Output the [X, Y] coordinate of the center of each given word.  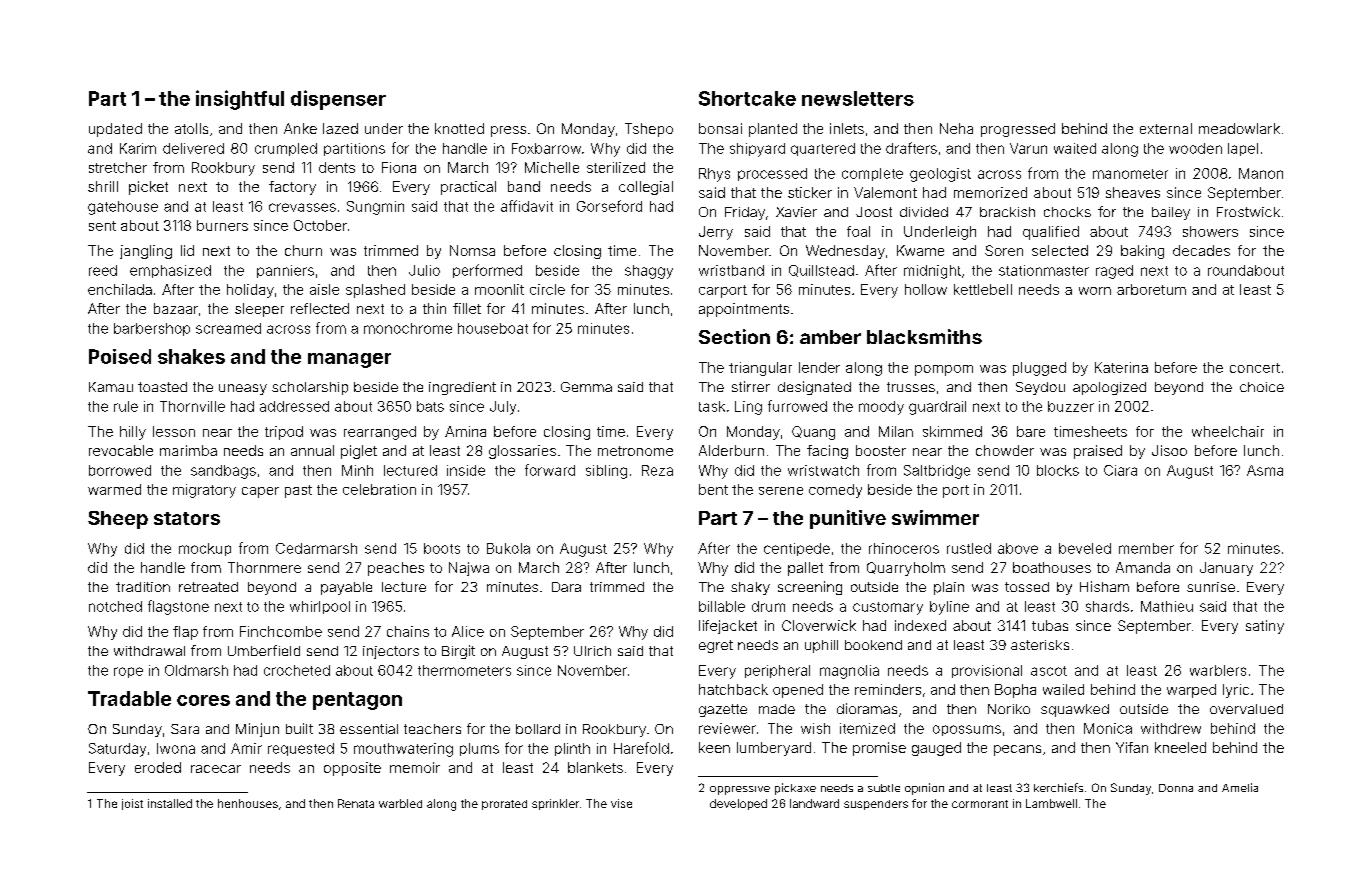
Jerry [716, 233]
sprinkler [555, 804]
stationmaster [1044, 270]
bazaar [176, 308]
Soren [1004, 250]
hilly [133, 433]
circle [547, 289]
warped [1191, 691]
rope [128, 672]
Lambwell [1051, 803]
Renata [356, 803]
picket [148, 188]
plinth [572, 749]
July [503, 408]
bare [1031, 431]
